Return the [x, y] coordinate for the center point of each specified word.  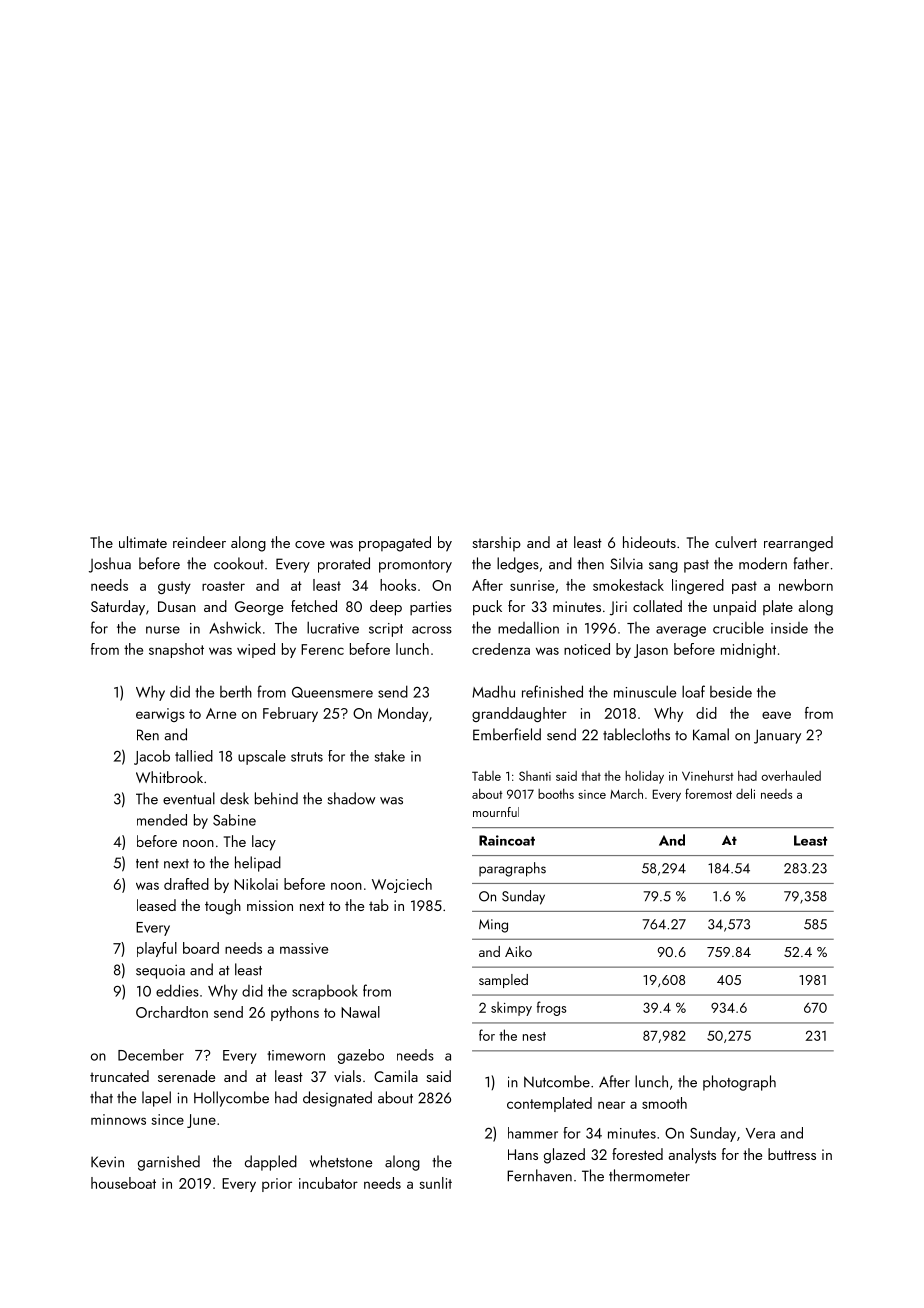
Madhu [493, 691]
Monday [403, 714]
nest [534, 1036]
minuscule [645, 691]
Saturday [118, 607]
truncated [119, 1076]
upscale [262, 757]
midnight [748, 650]
